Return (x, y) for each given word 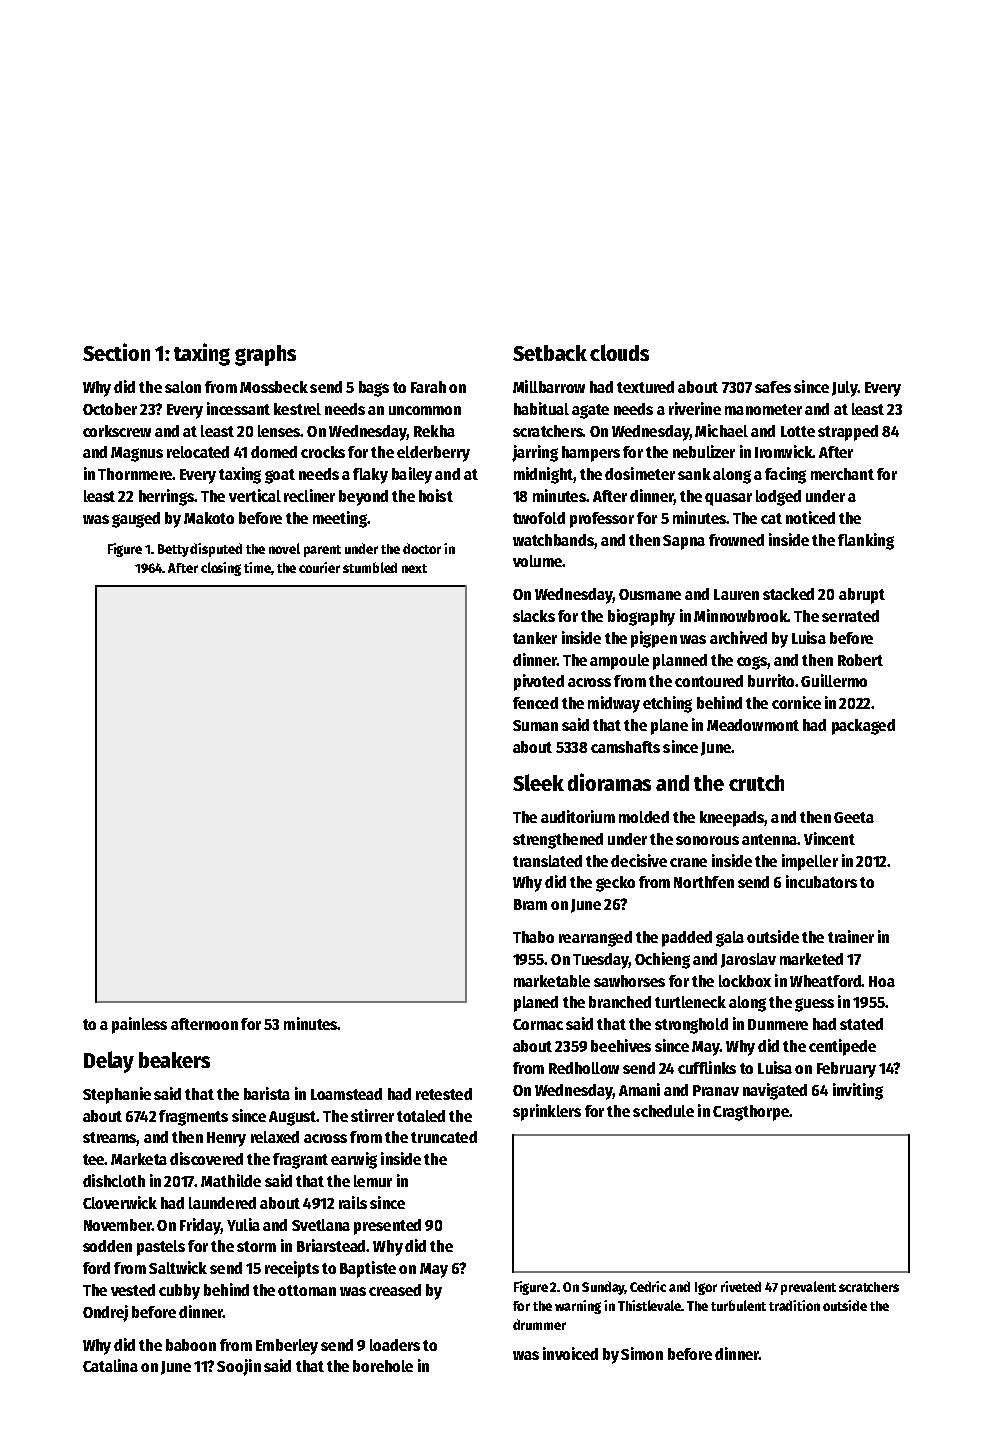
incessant (238, 408)
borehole (383, 1366)
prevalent (808, 1288)
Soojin (239, 1367)
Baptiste (368, 1269)
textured (645, 387)
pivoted (539, 682)
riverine (695, 408)
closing (221, 569)
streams (110, 1139)
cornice (796, 702)
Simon (642, 1353)
